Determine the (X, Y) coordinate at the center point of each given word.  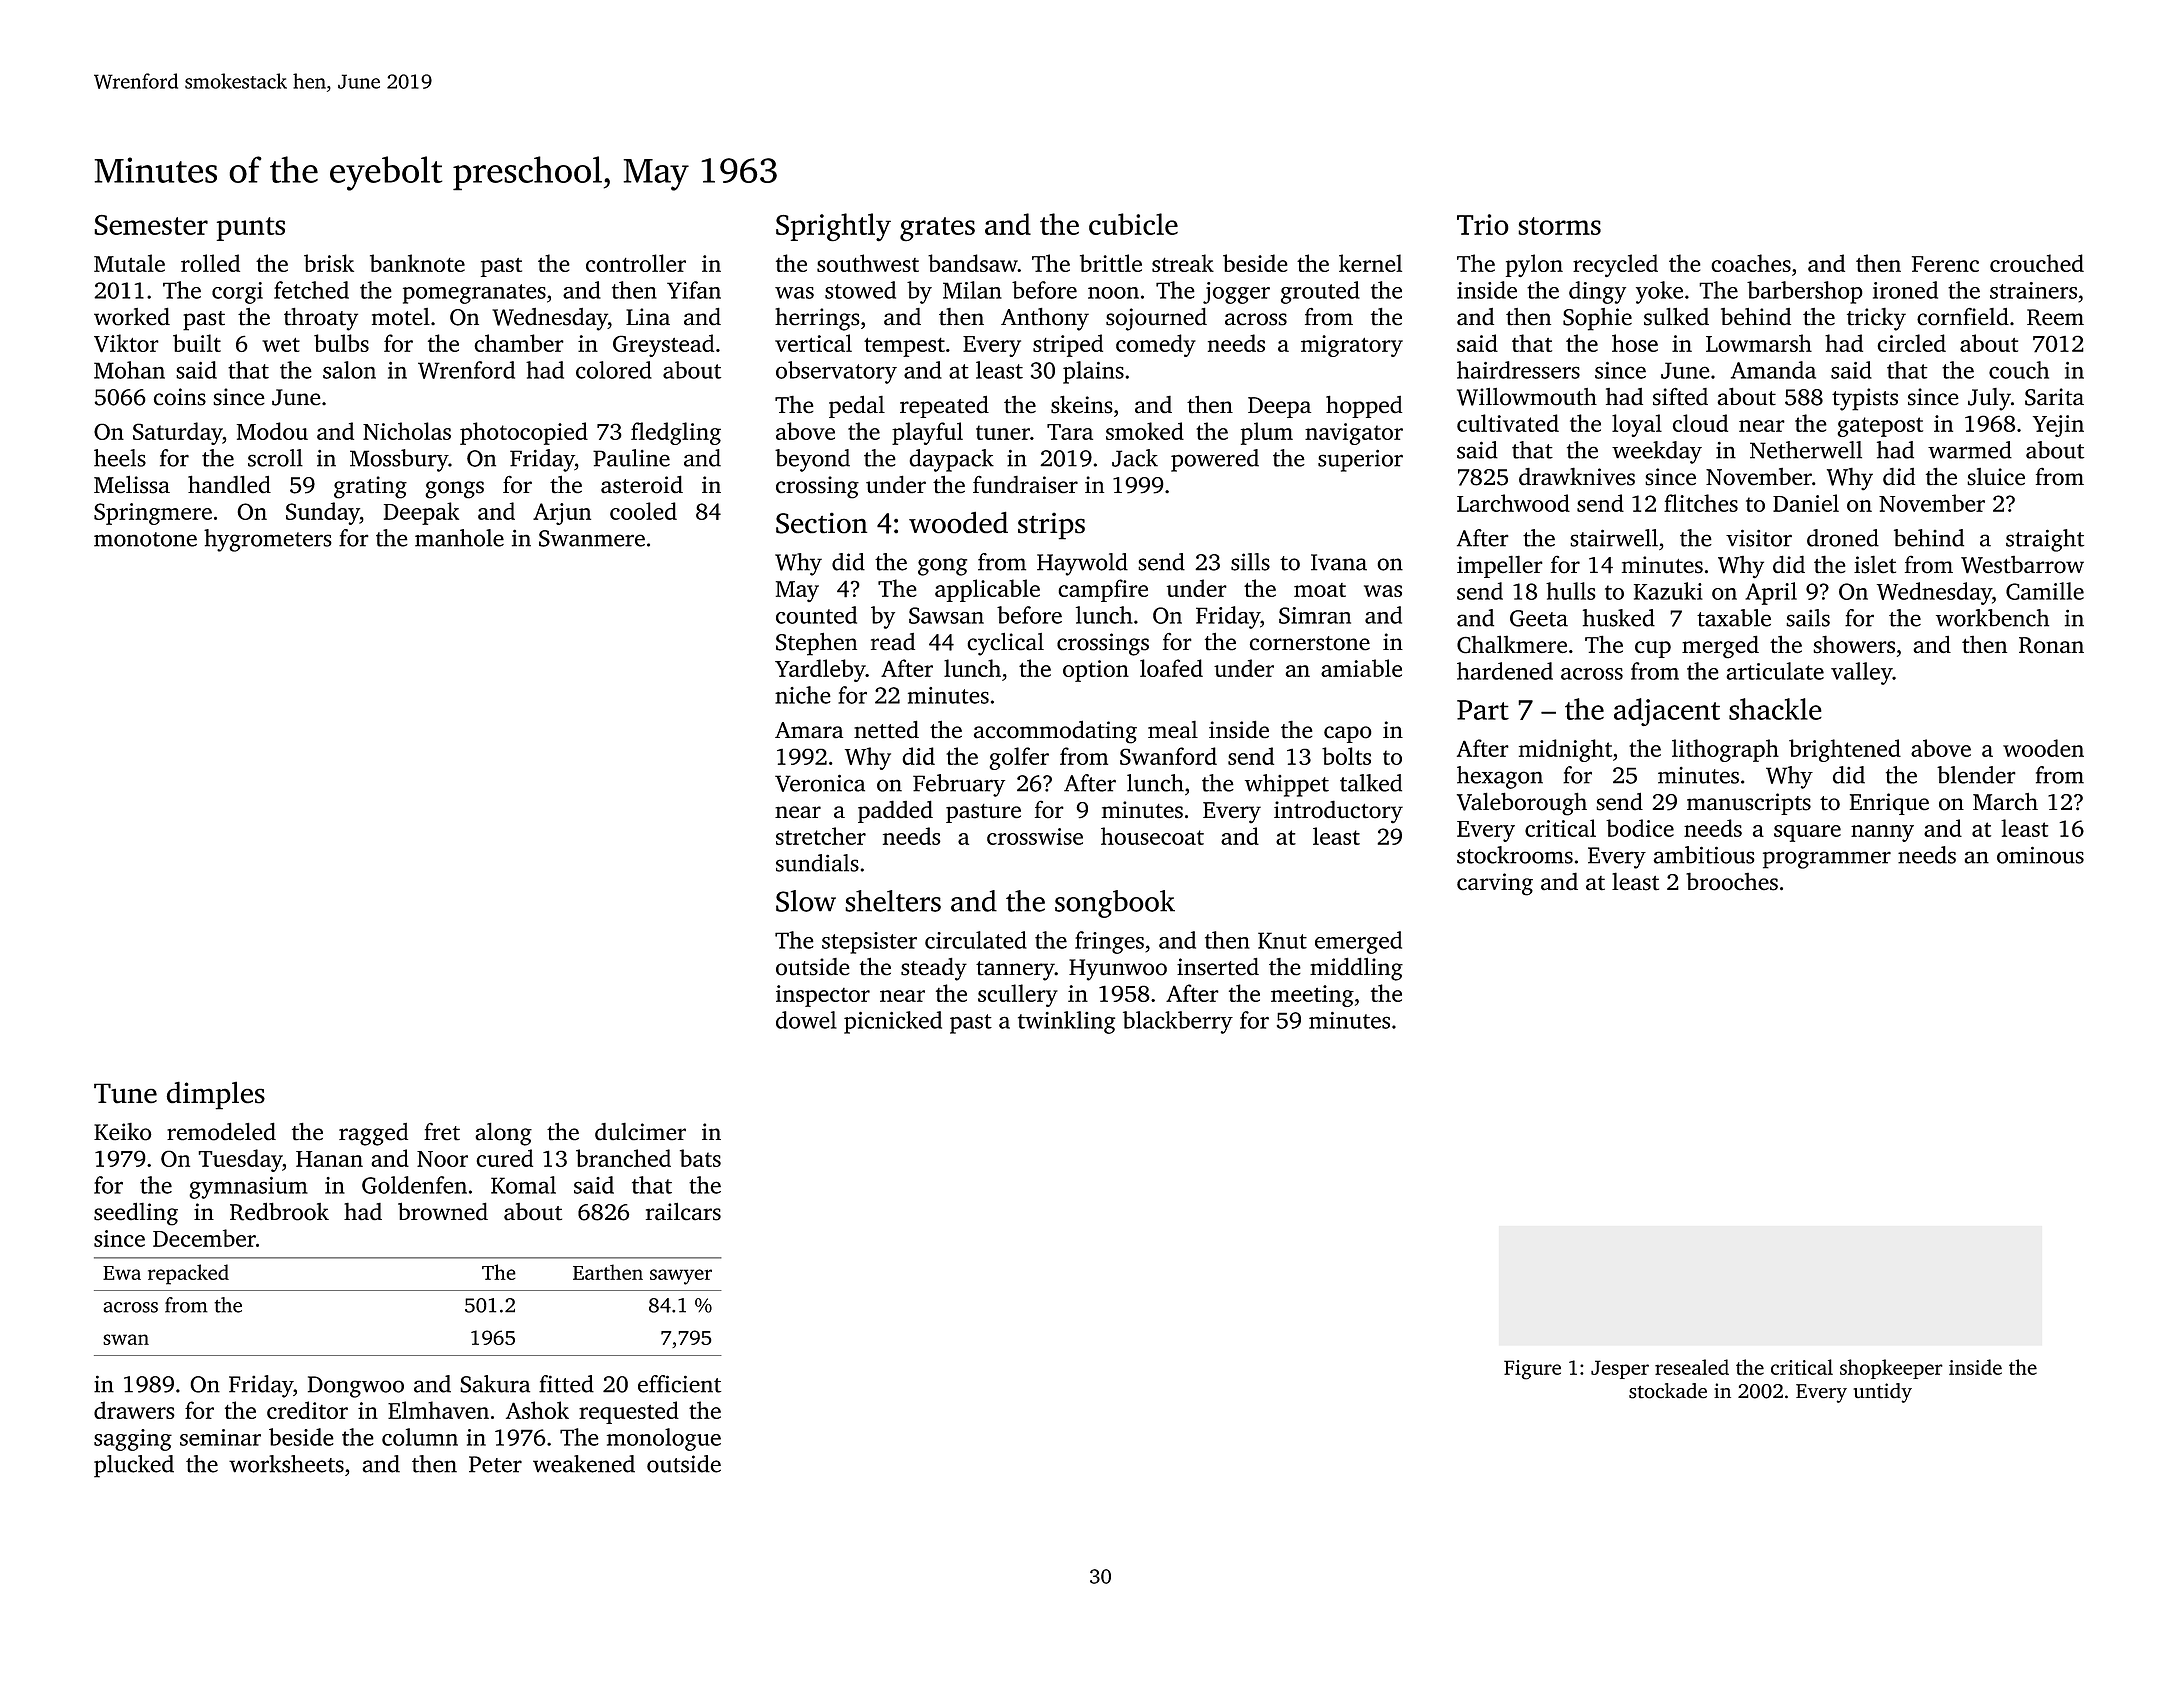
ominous (2040, 855)
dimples (215, 1095)
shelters (893, 901)
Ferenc (1945, 264)
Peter (495, 1464)
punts (251, 229)
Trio (1483, 224)
